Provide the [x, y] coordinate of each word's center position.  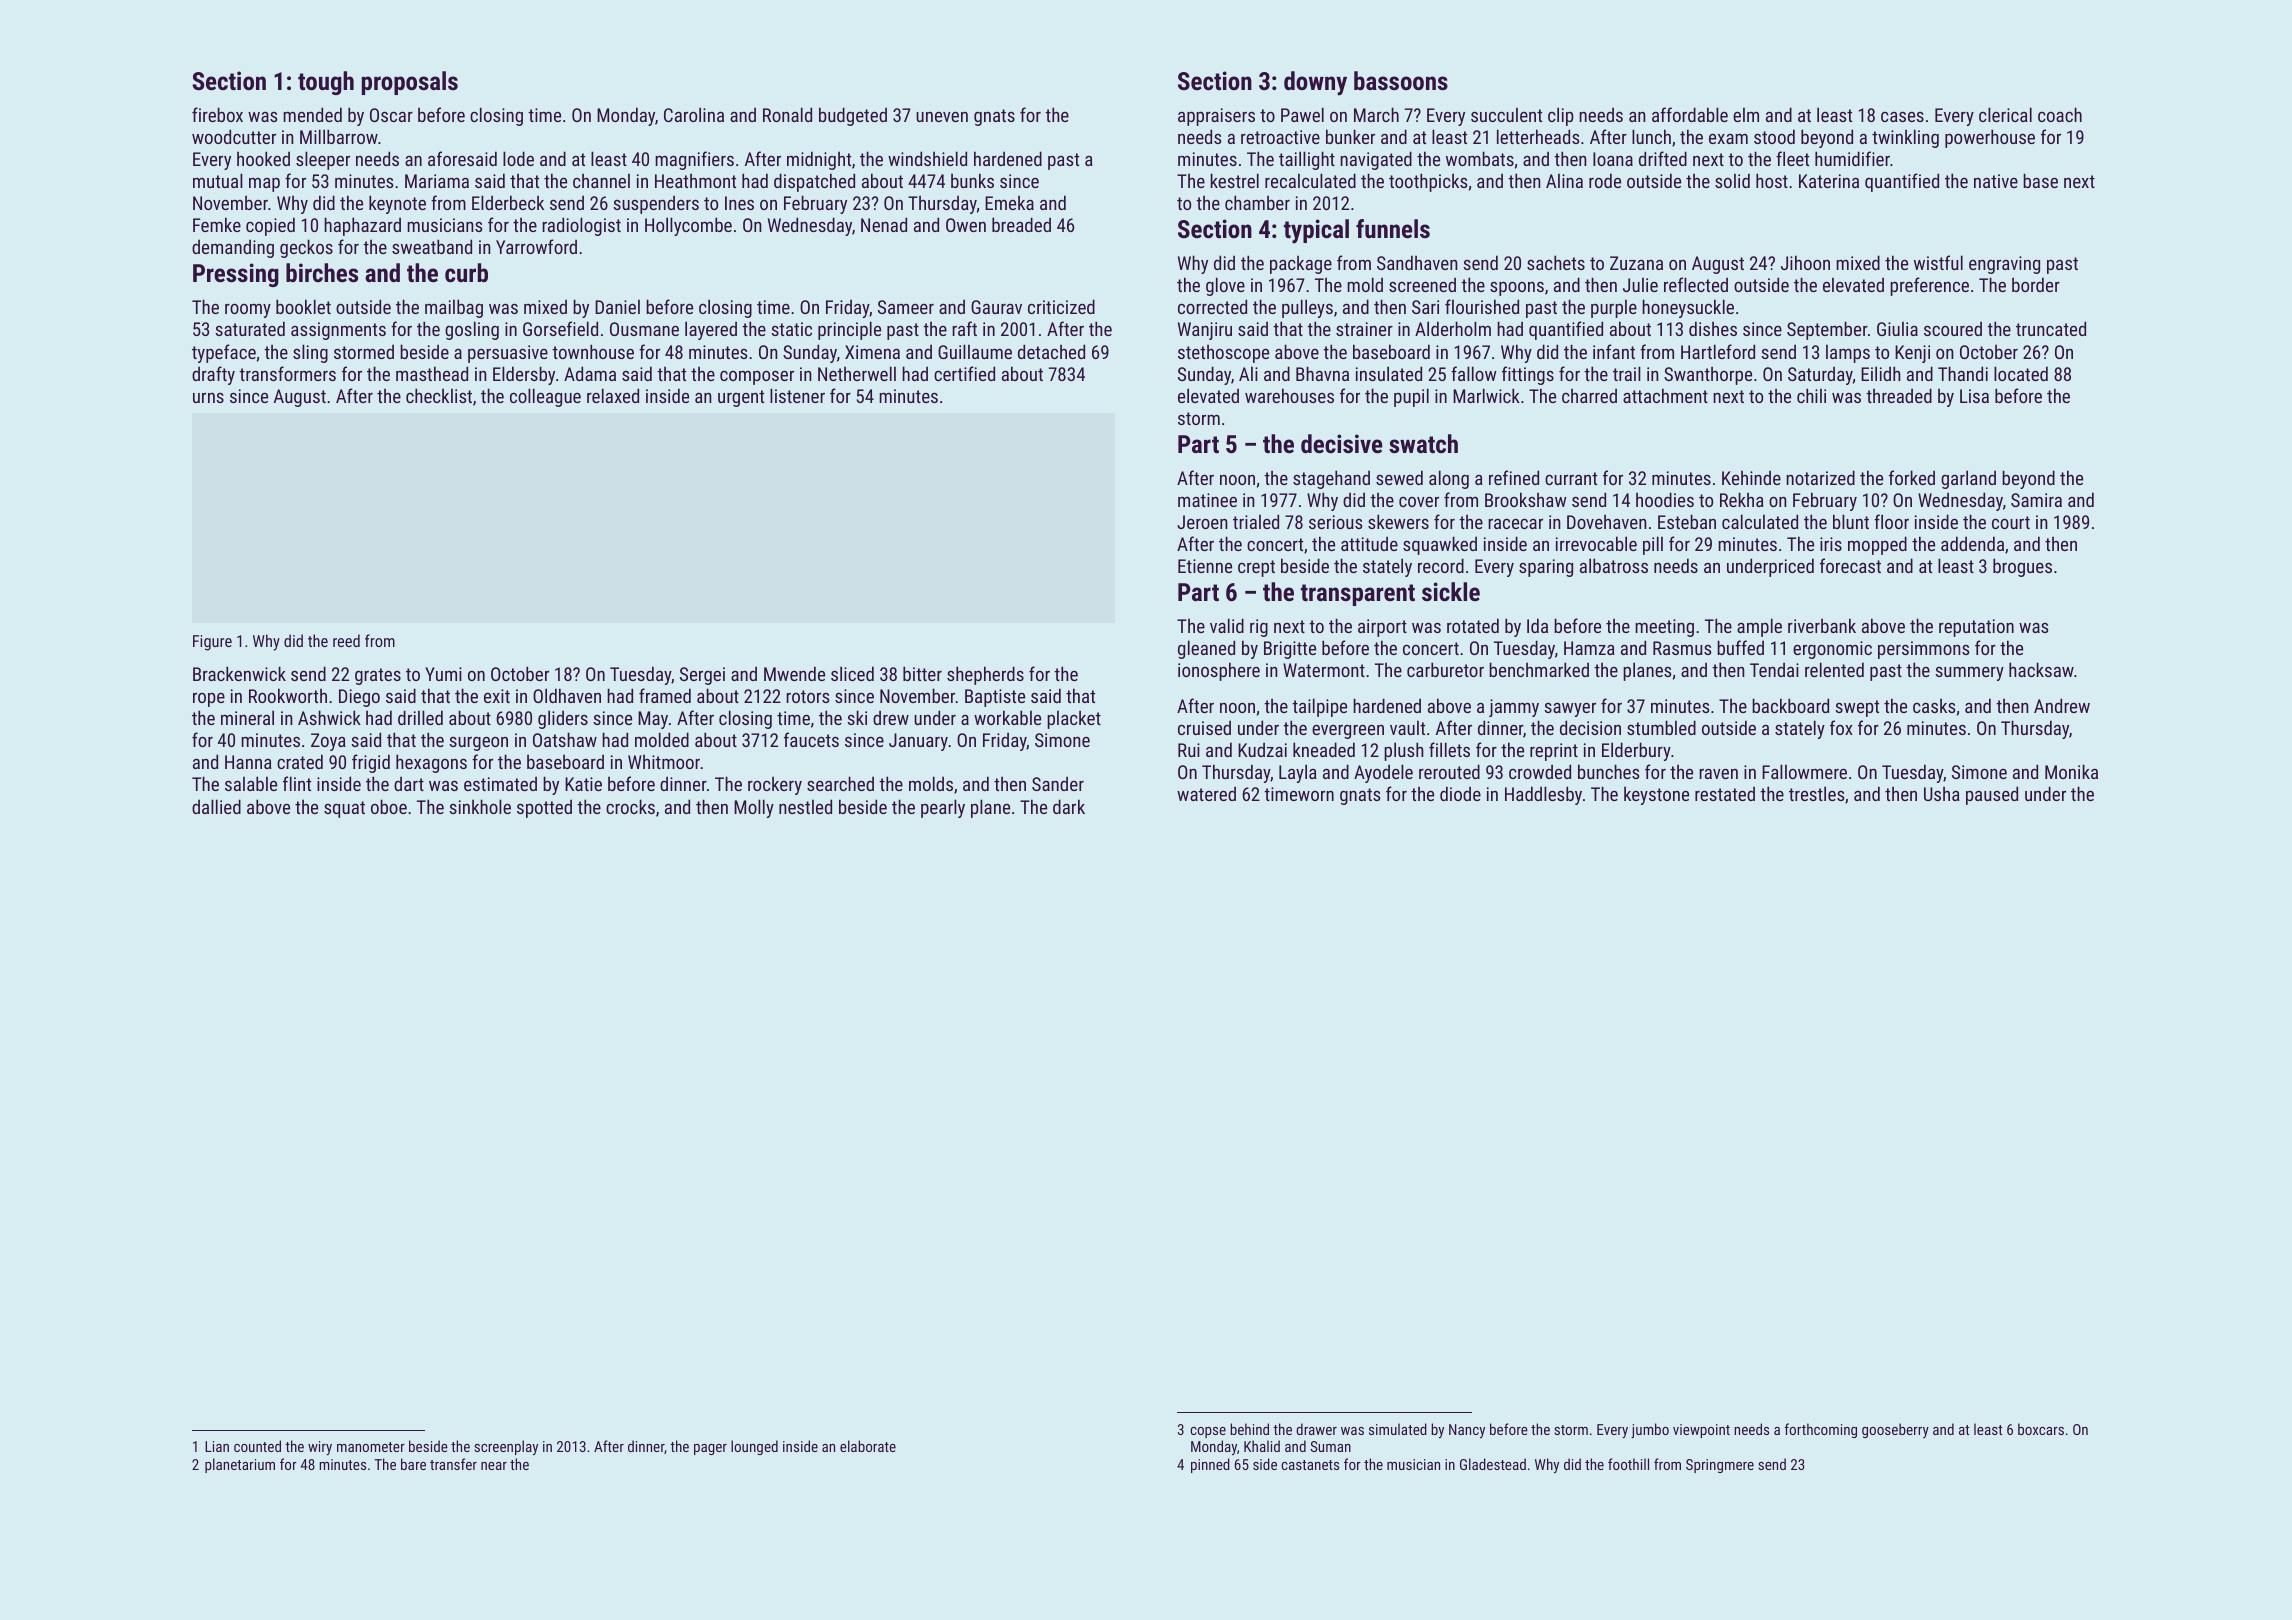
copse [1208, 1432]
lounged [754, 1447]
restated [1725, 793]
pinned [1210, 1465]
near [494, 1466]
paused [1992, 795]
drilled [420, 717]
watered [1206, 793]
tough [326, 83]
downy [1315, 83]
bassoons [1401, 80]
